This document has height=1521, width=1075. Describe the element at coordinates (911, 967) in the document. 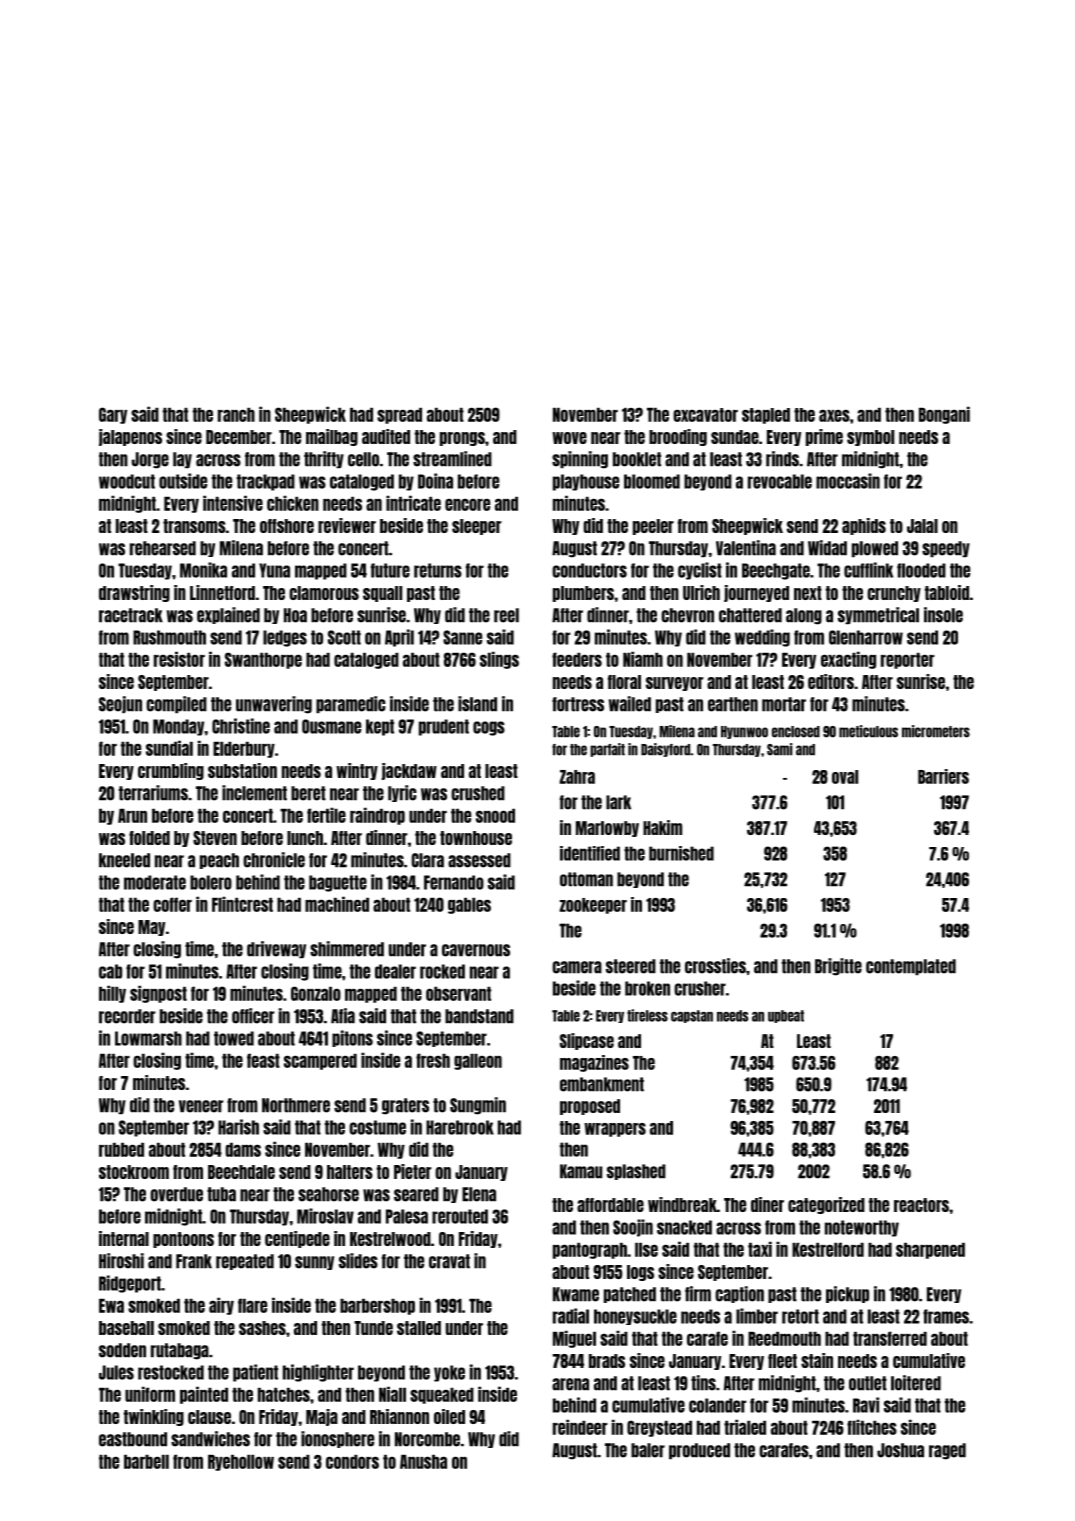

I see `contemplated` at that location.
